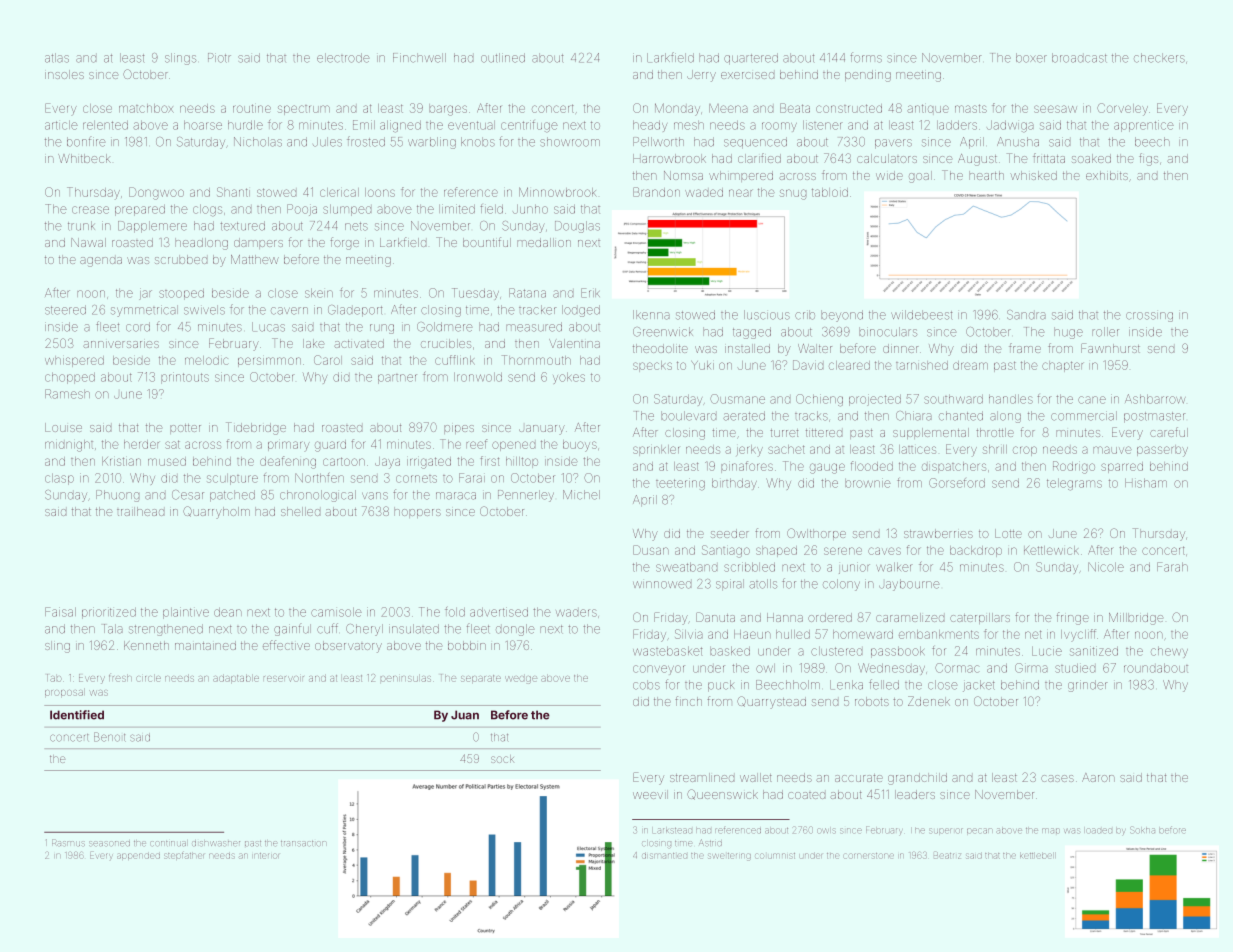  What do you see at coordinates (775, 856) in the screenshot?
I see `columnist` at bounding box center [775, 856].
